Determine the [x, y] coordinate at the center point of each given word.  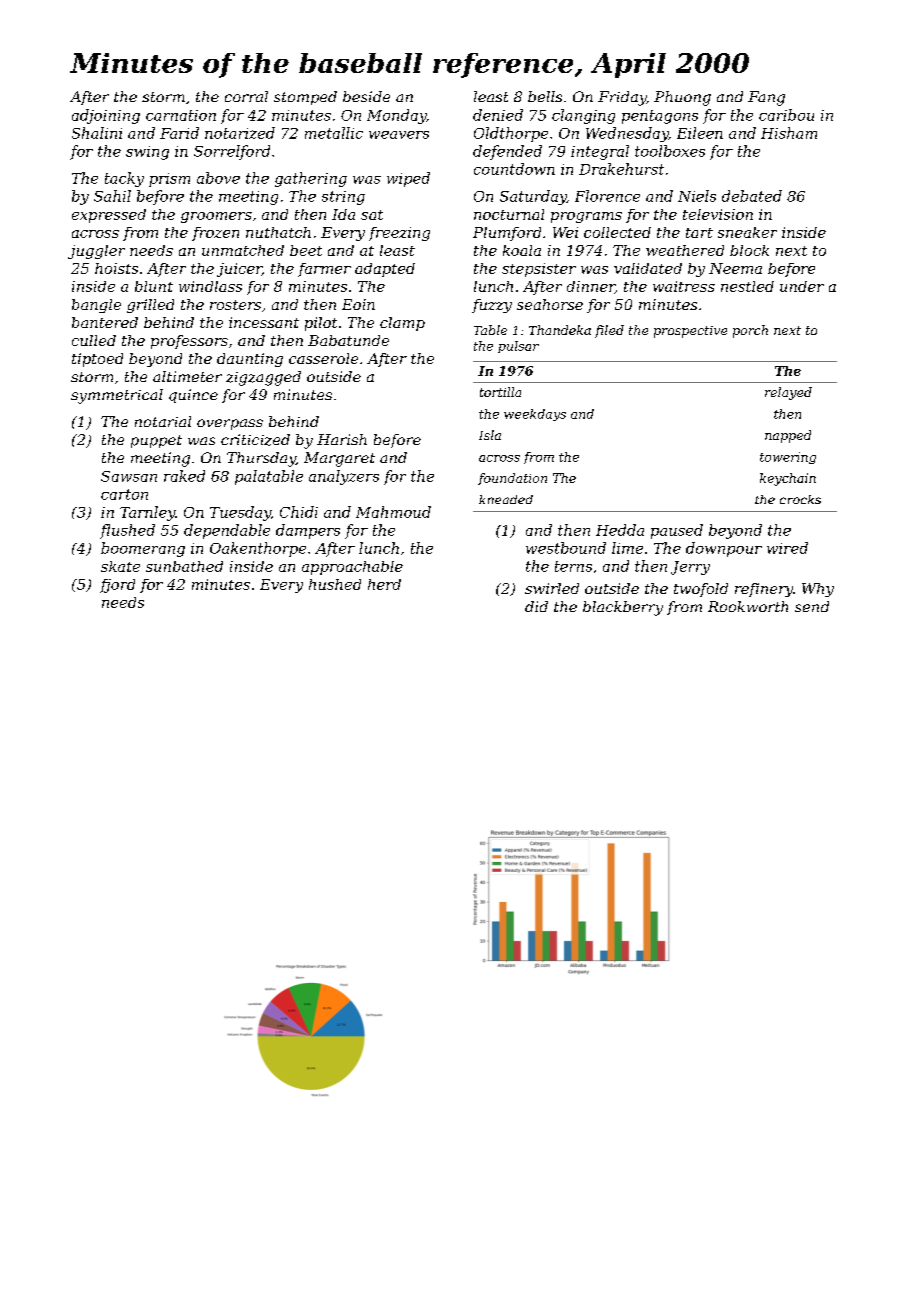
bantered [105, 322]
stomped [305, 98]
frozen [215, 234]
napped [788, 436]
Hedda [620, 530]
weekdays [535, 415]
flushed [127, 531]
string [343, 198]
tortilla [500, 392]
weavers [399, 135]
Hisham [789, 133]
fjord [117, 586]
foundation [512, 479]
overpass [230, 424]
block [749, 250]
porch [750, 331]
